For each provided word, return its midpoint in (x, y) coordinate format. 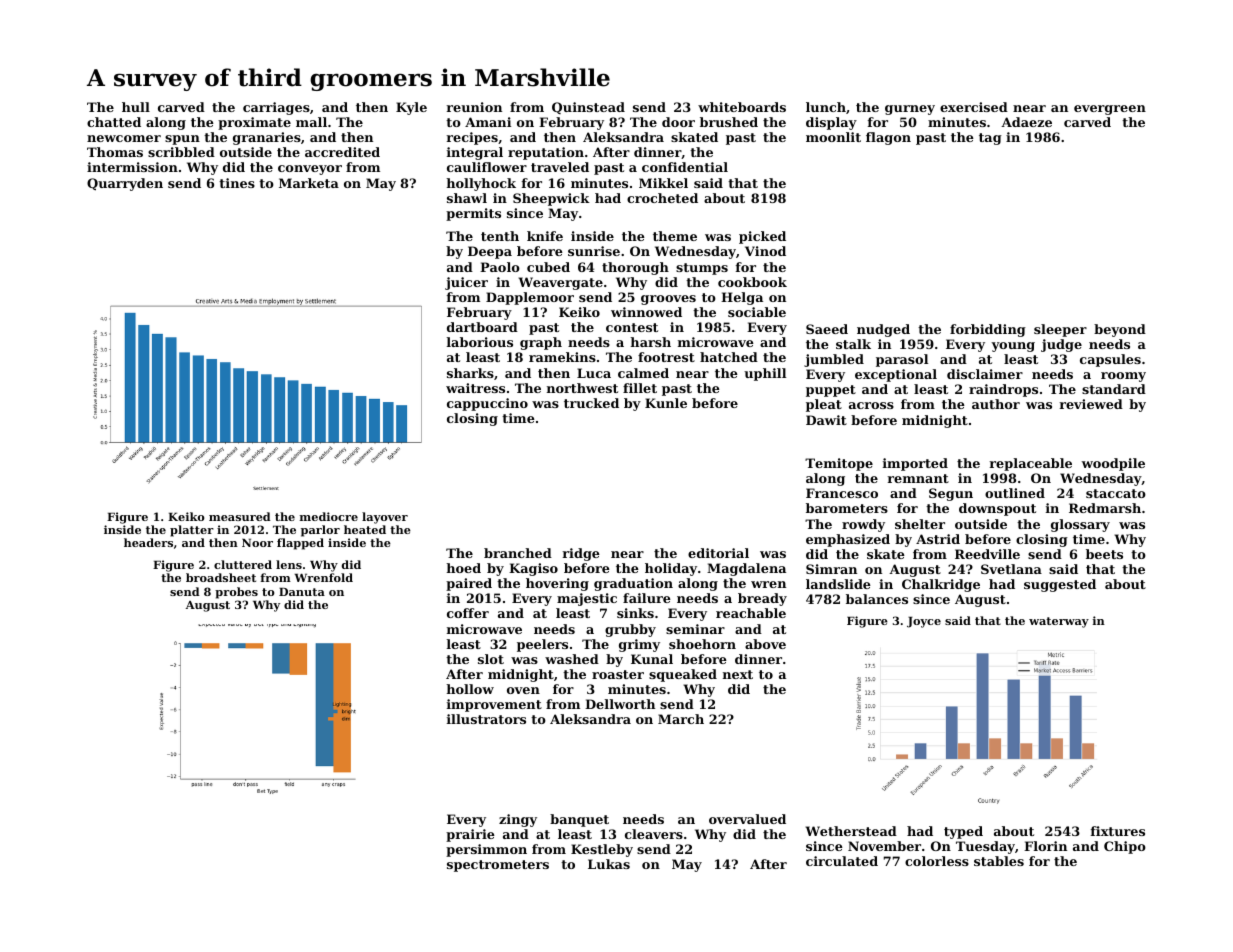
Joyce (924, 622)
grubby (630, 630)
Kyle (411, 108)
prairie (470, 835)
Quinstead (588, 108)
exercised (974, 107)
